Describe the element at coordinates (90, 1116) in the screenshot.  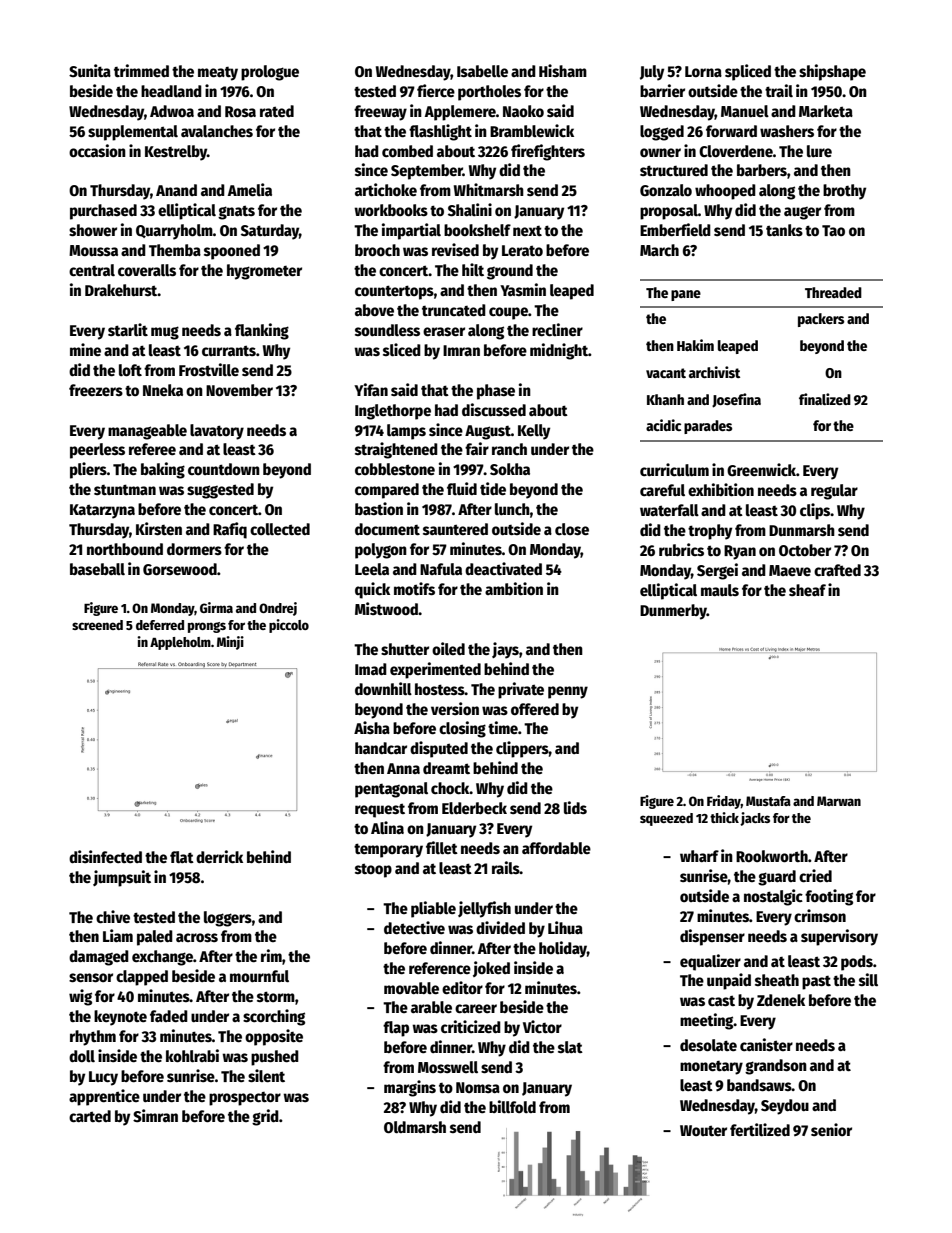
I see `carted` at that location.
